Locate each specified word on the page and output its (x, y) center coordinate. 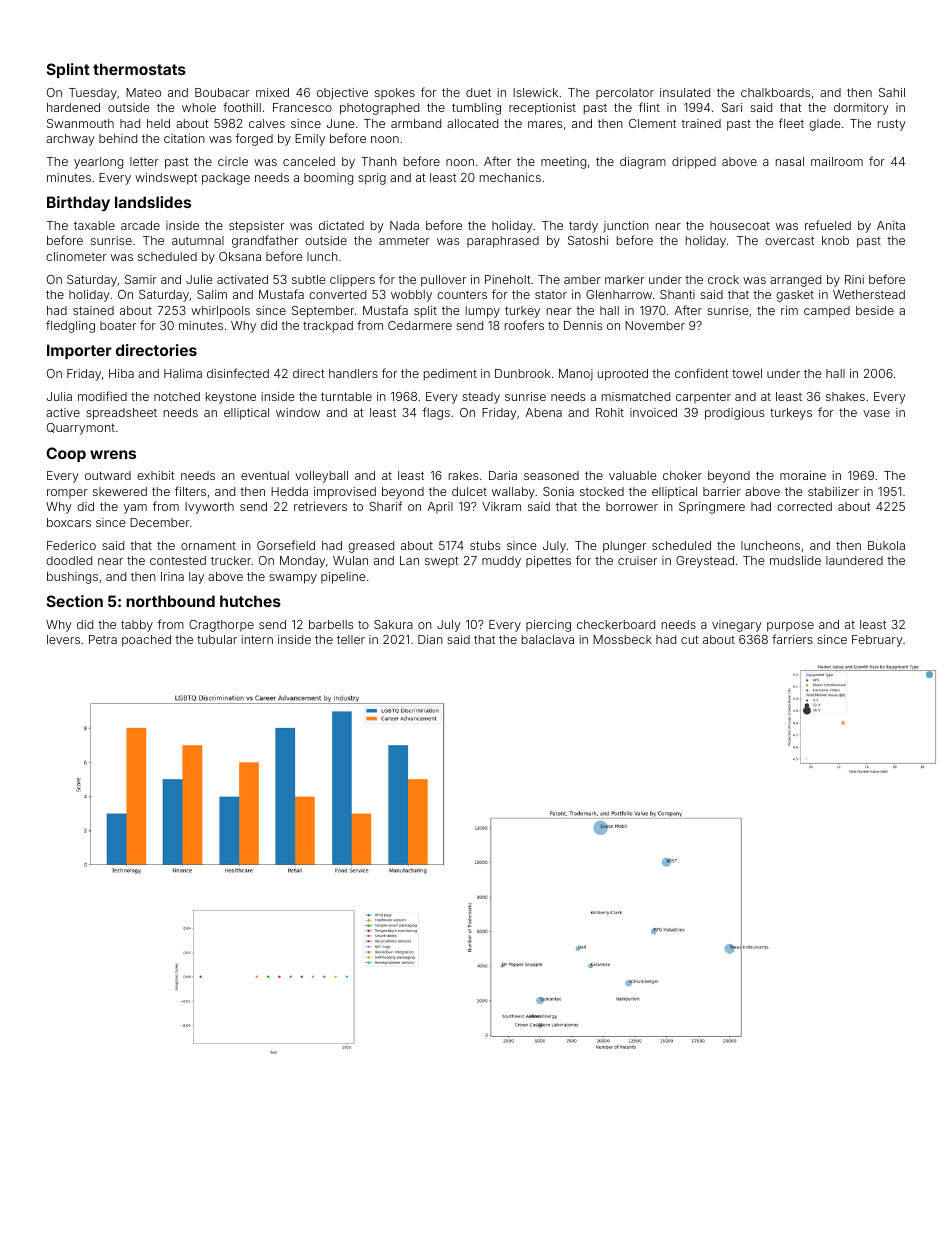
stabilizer (833, 491)
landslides (153, 202)
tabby (137, 626)
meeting (563, 163)
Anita (891, 225)
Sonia (558, 491)
